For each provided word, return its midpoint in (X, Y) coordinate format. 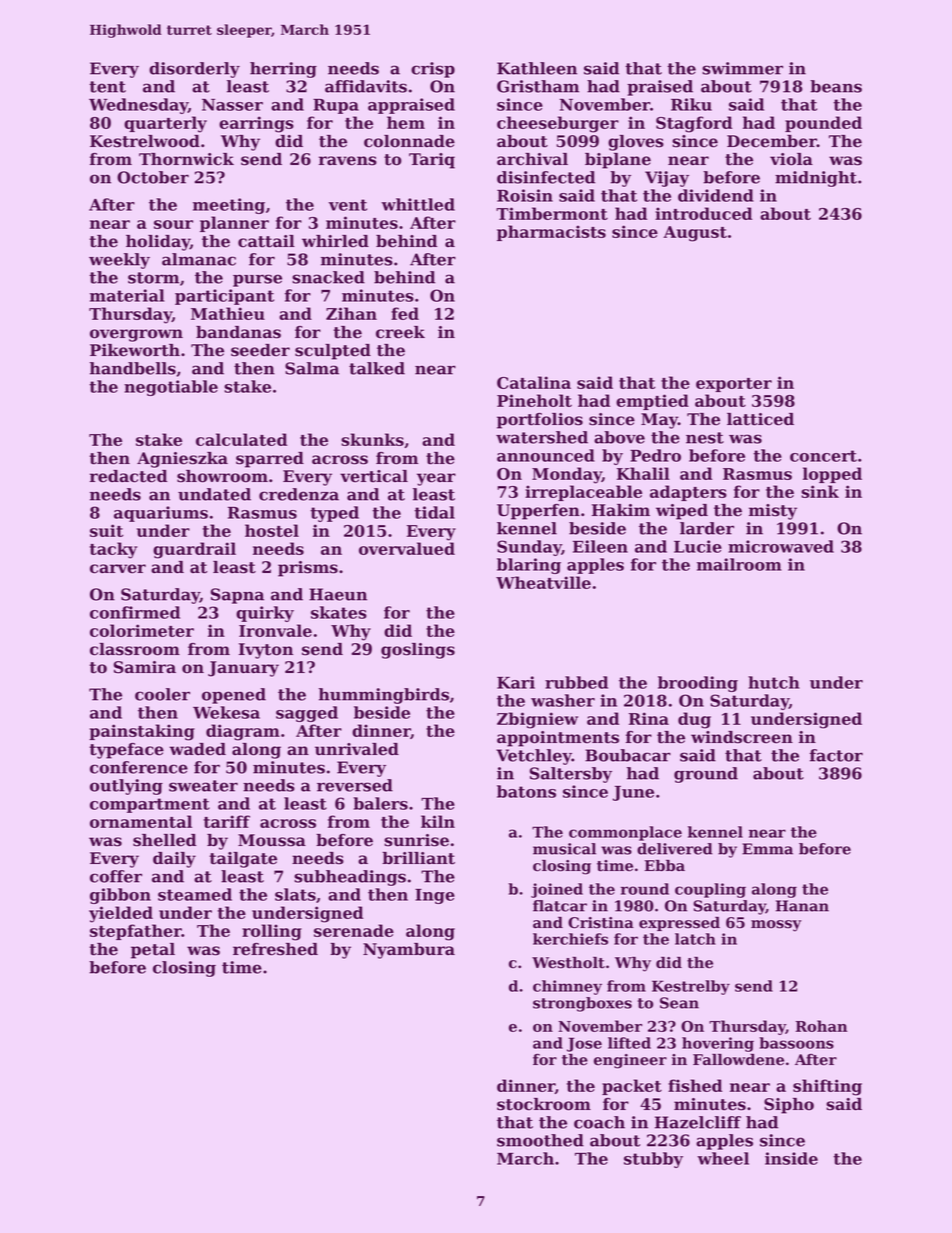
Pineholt (534, 400)
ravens (348, 161)
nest (705, 438)
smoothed (540, 1140)
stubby (653, 1160)
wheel (723, 1158)
